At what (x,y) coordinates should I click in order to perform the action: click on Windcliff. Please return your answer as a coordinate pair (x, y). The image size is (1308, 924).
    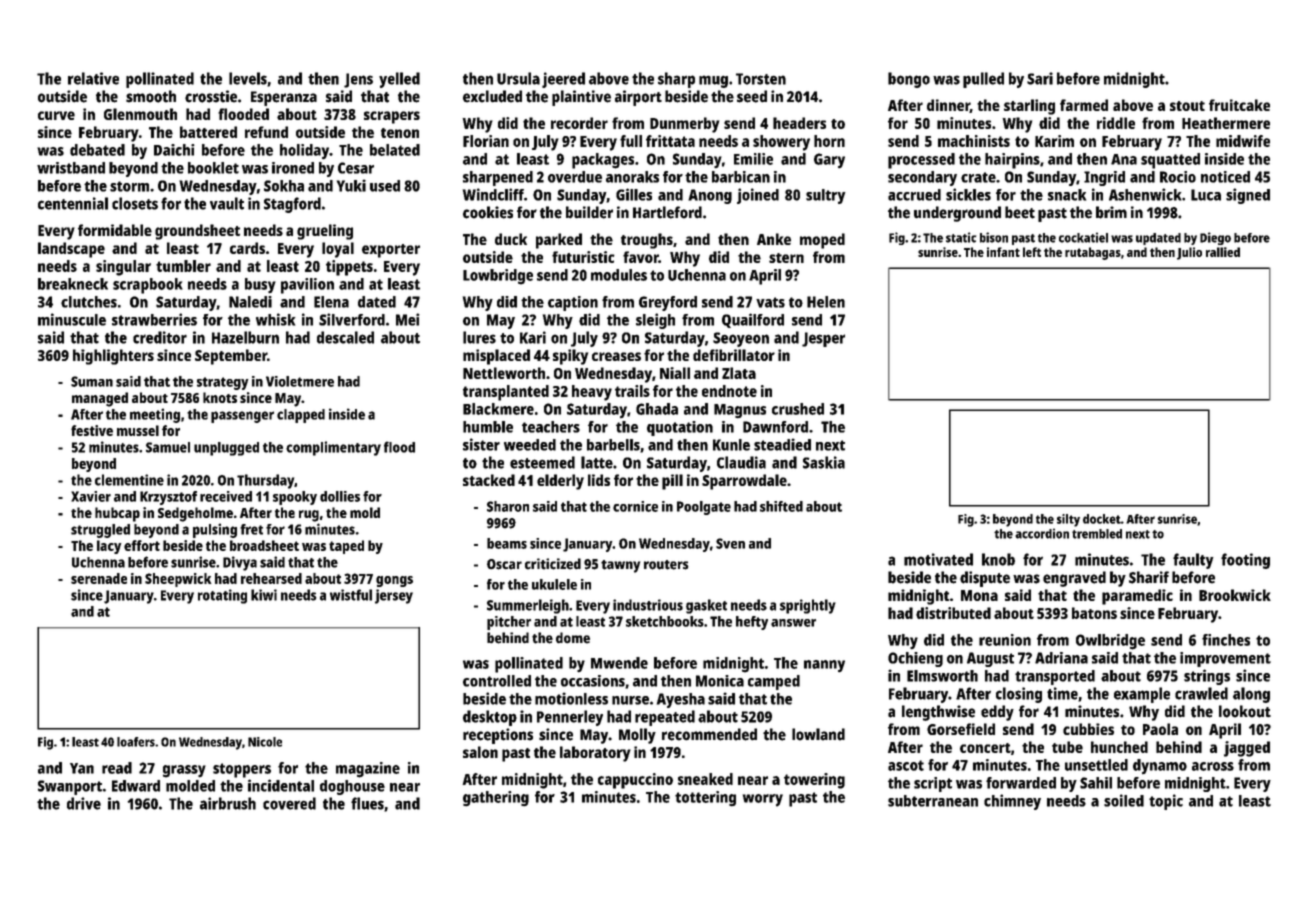
    Looking at the image, I should click on (493, 194).
